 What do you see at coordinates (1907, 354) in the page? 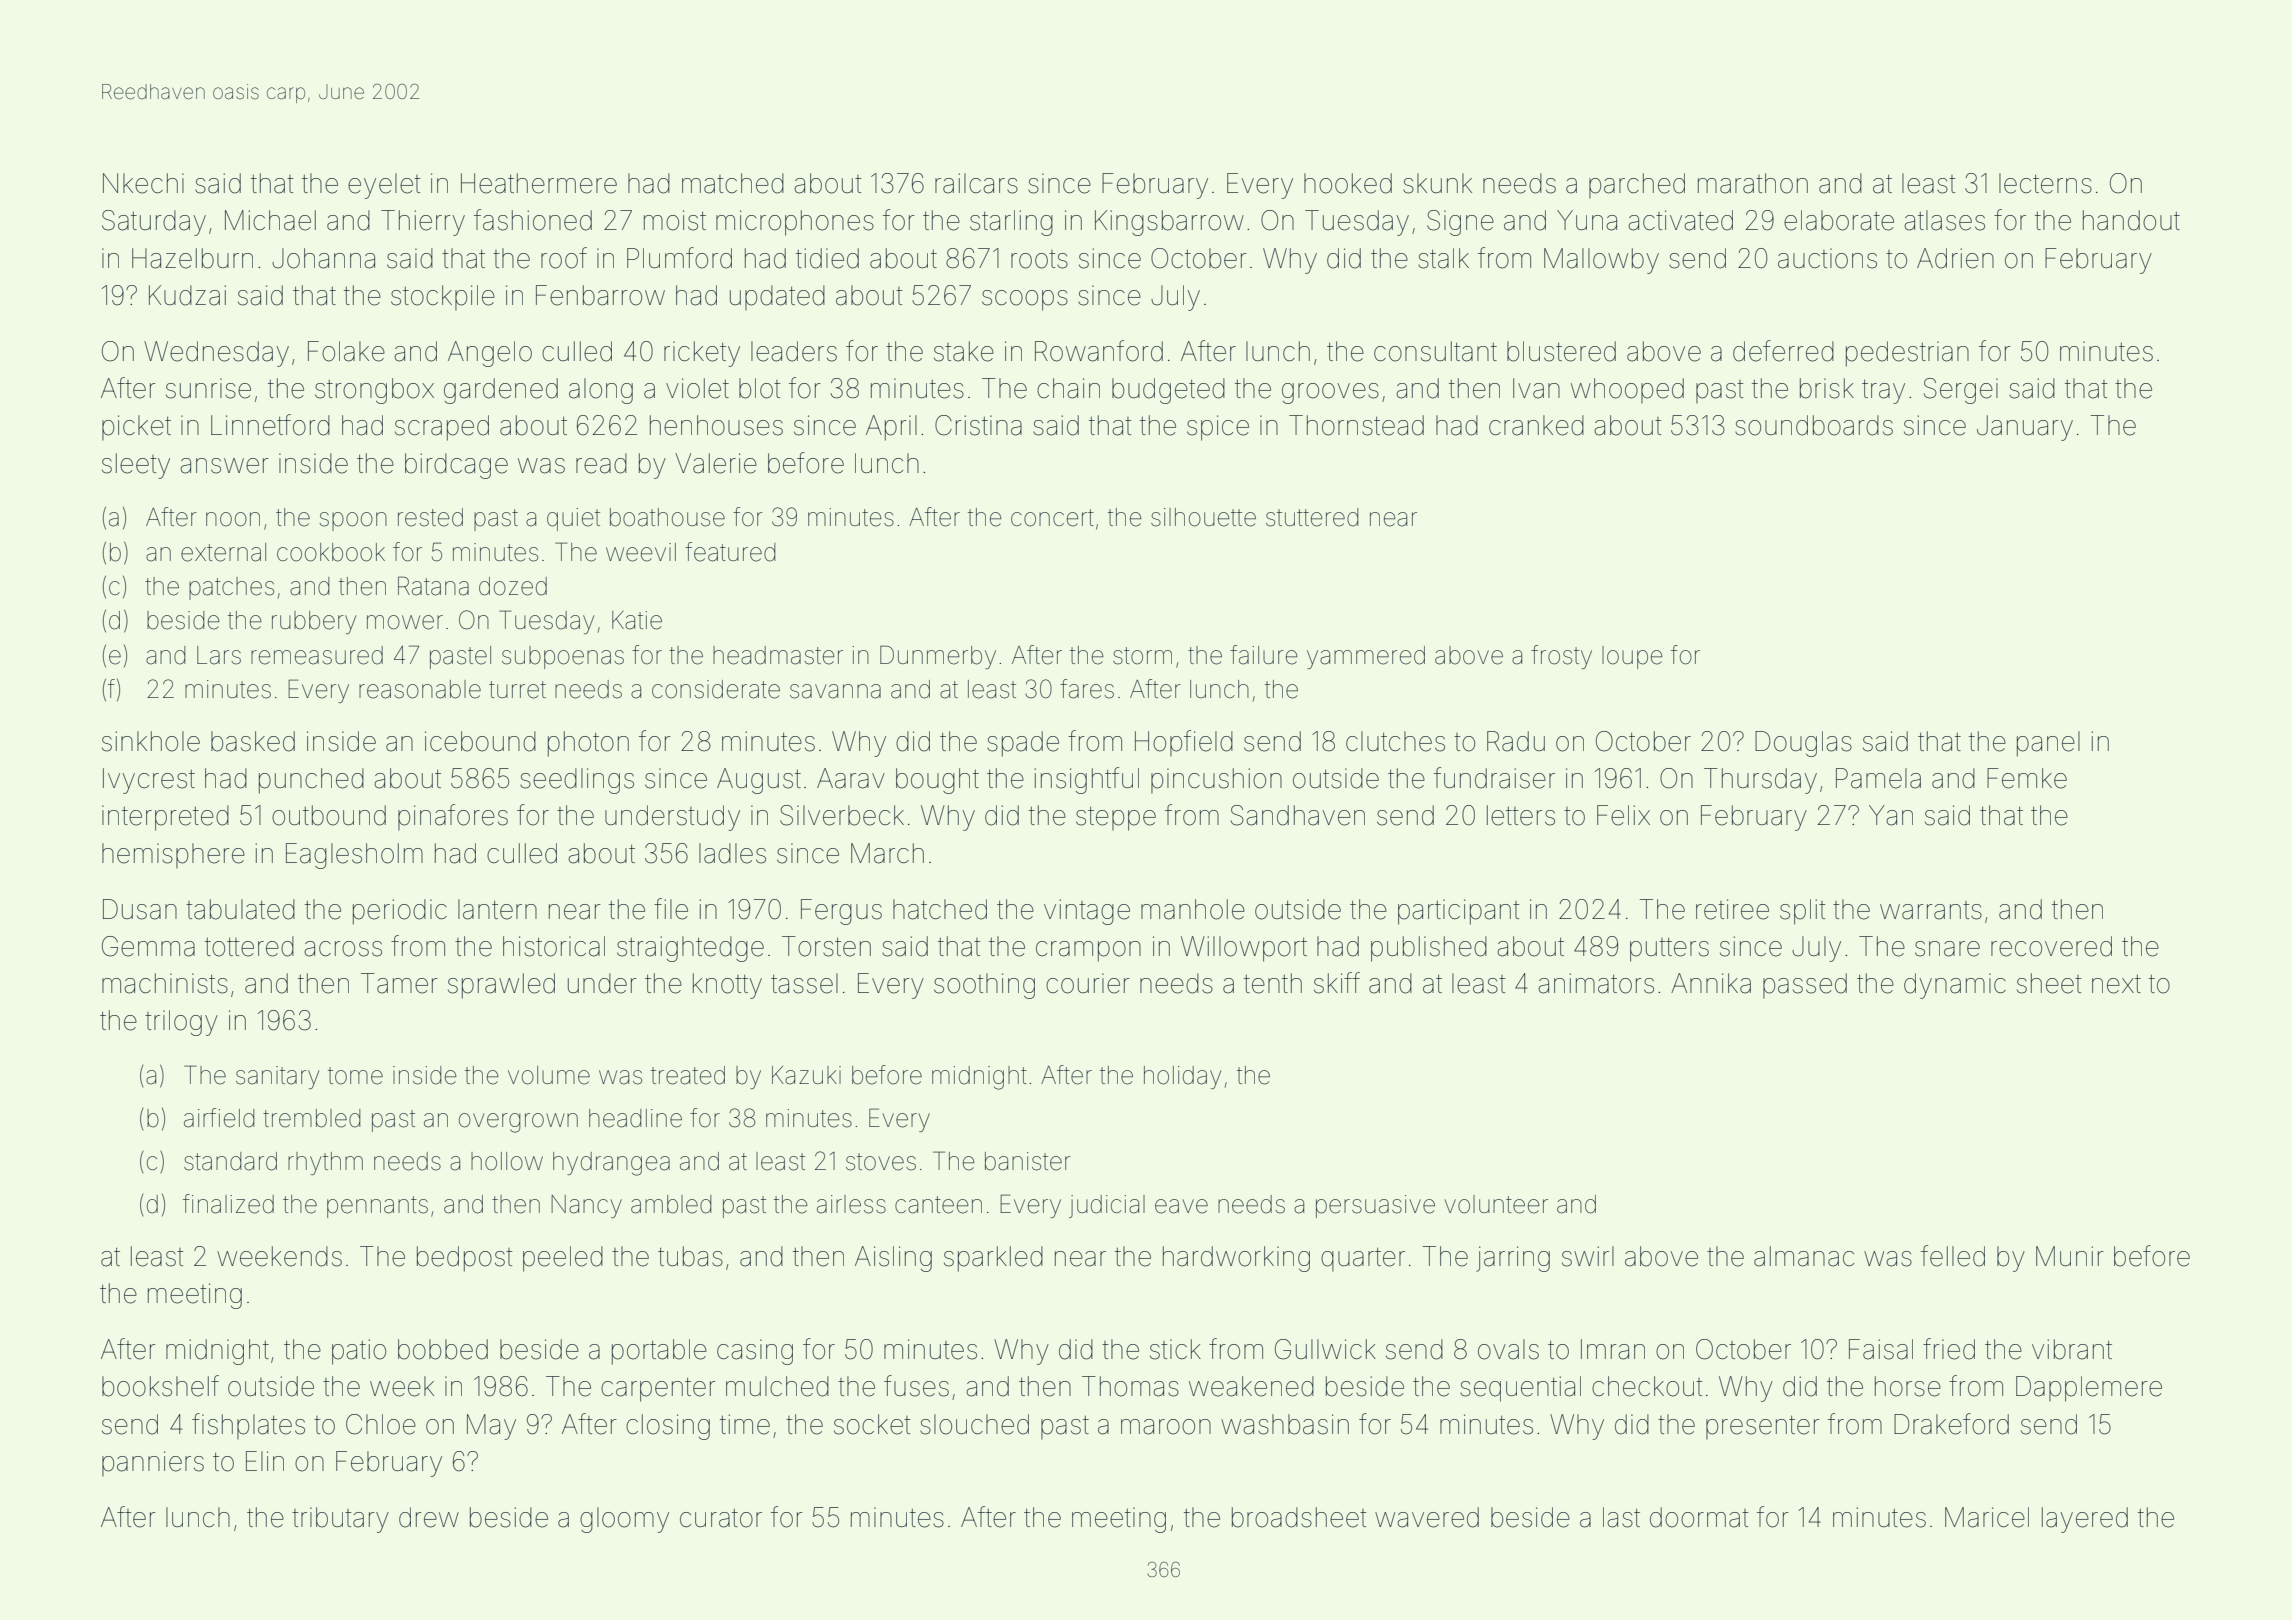
I see `pedestrian` at bounding box center [1907, 354].
